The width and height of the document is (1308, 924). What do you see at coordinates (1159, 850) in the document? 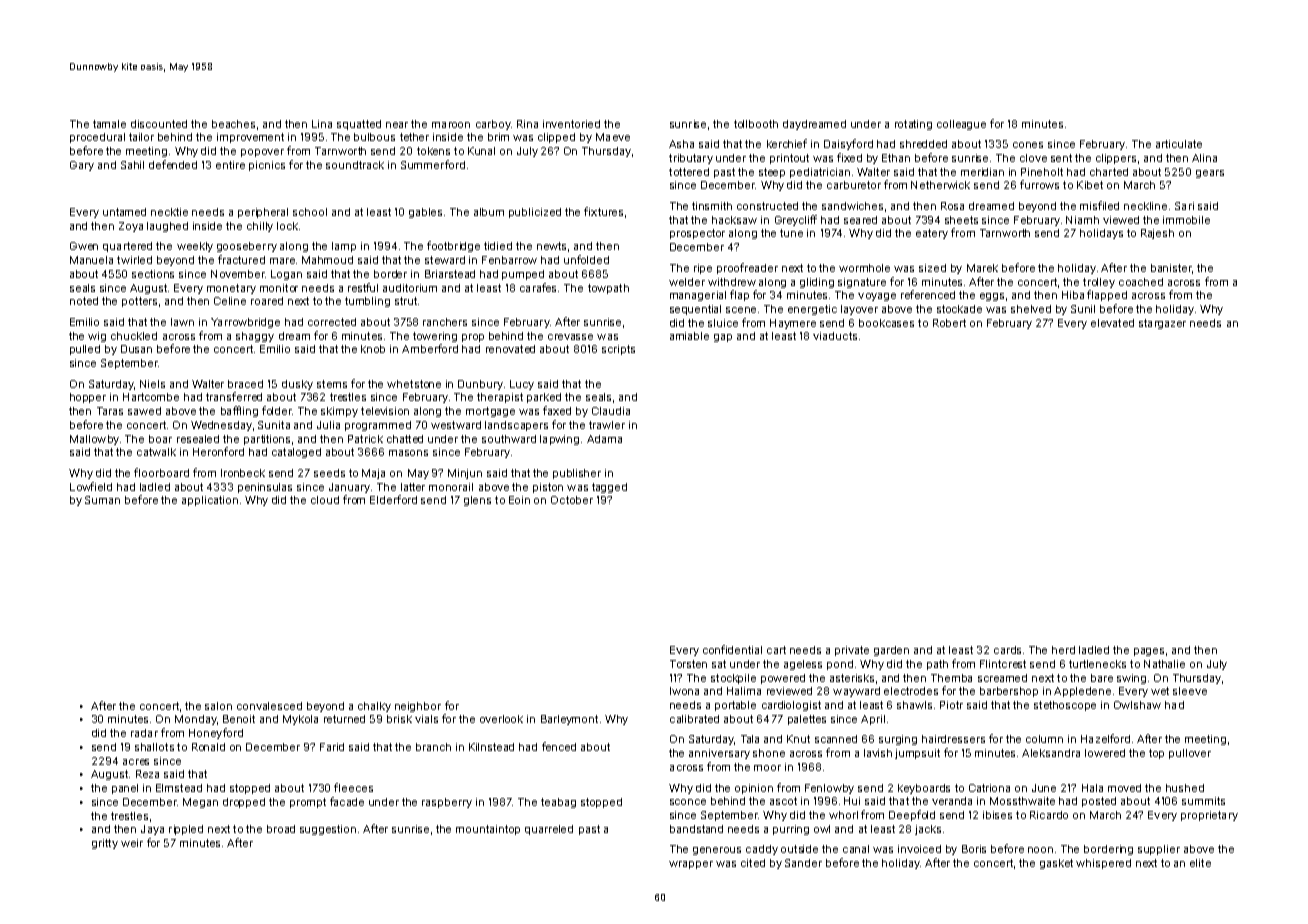
I see `supplier` at bounding box center [1159, 850].
